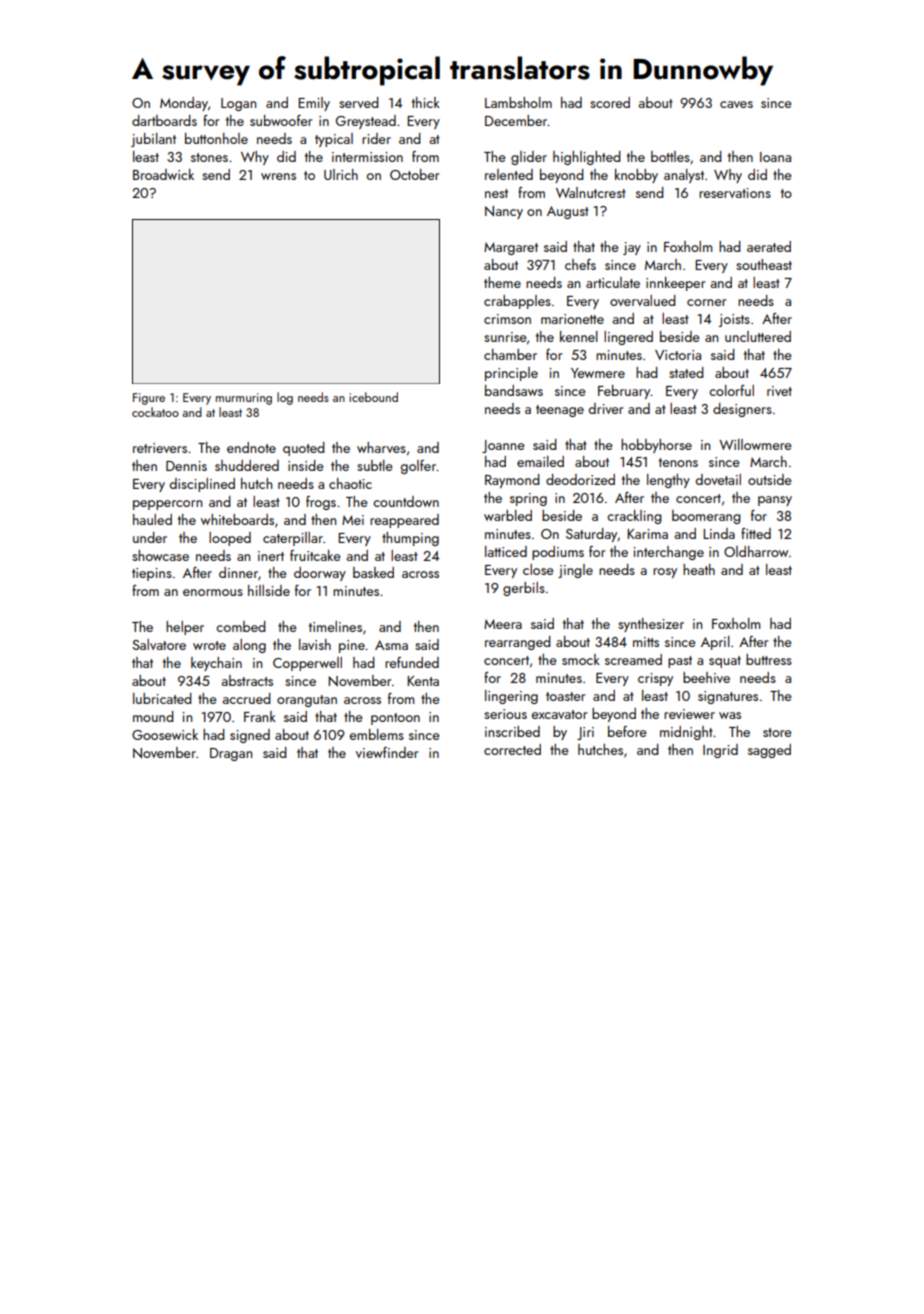 Image resolution: width=924 pixels, height=1314 pixels. What do you see at coordinates (160, 555) in the screenshot?
I see `showcase` at bounding box center [160, 555].
